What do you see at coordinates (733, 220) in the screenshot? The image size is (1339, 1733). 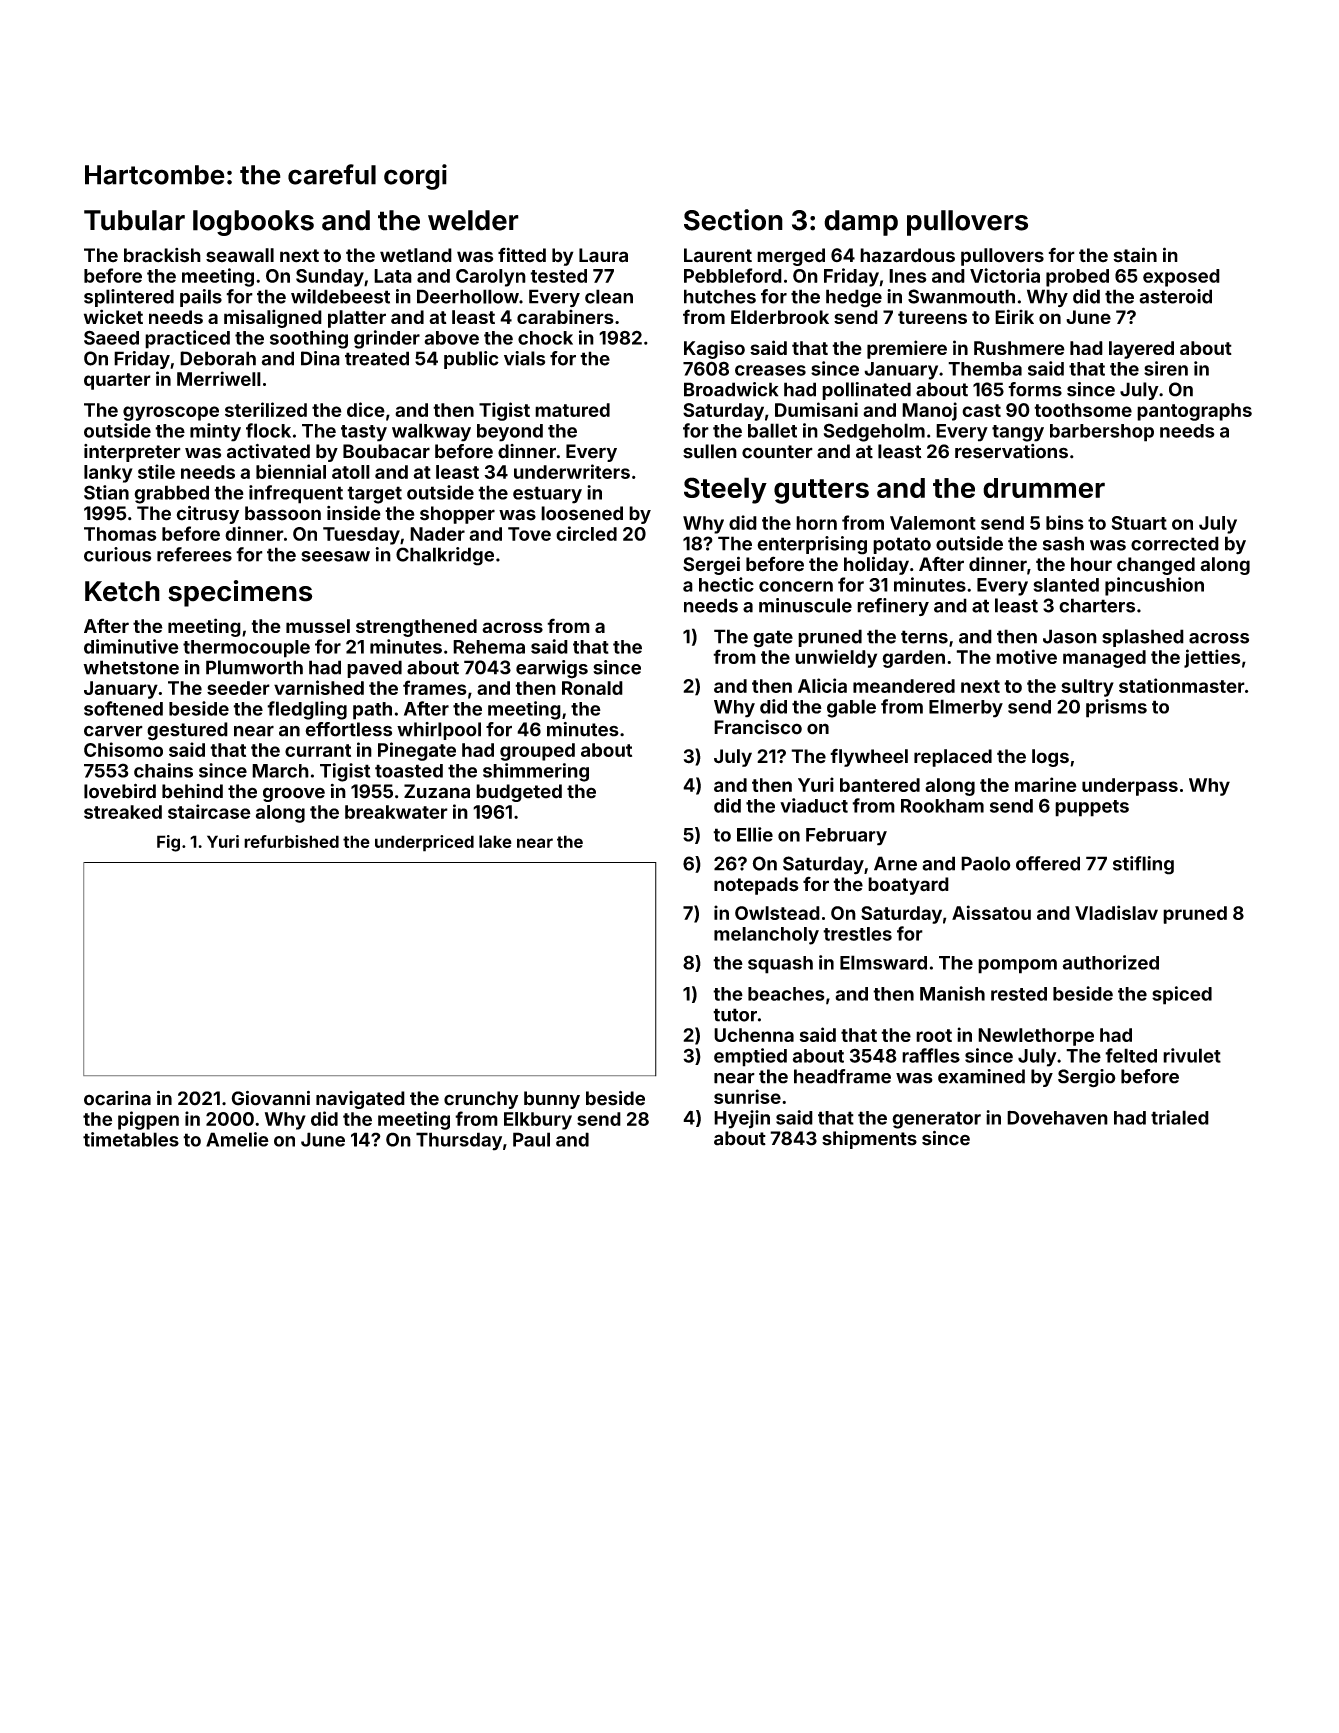 I see `Section` at bounding box center [733, 220].
